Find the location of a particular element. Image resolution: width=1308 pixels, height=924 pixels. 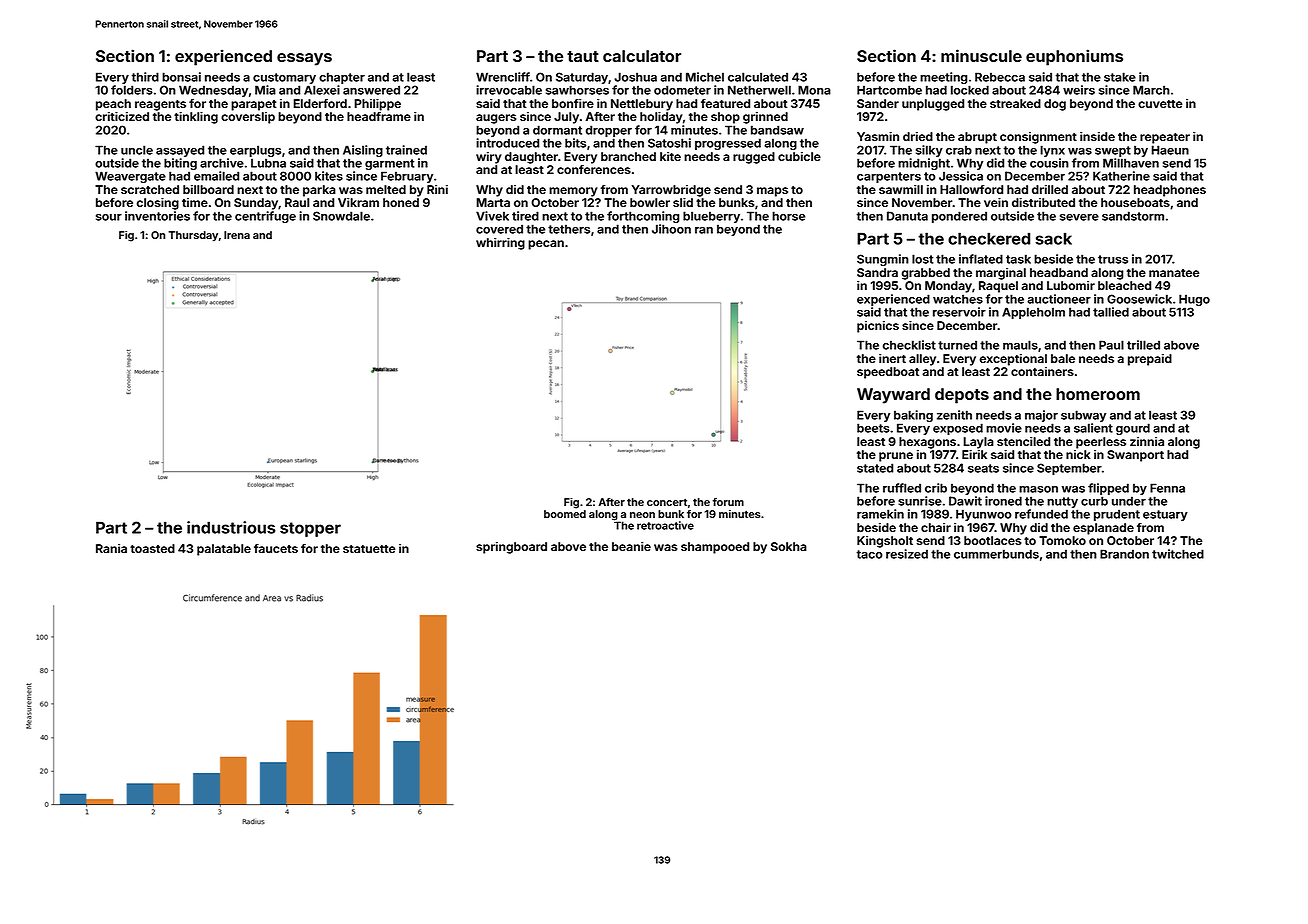

bonsai is located at coordinates (181, 77).
